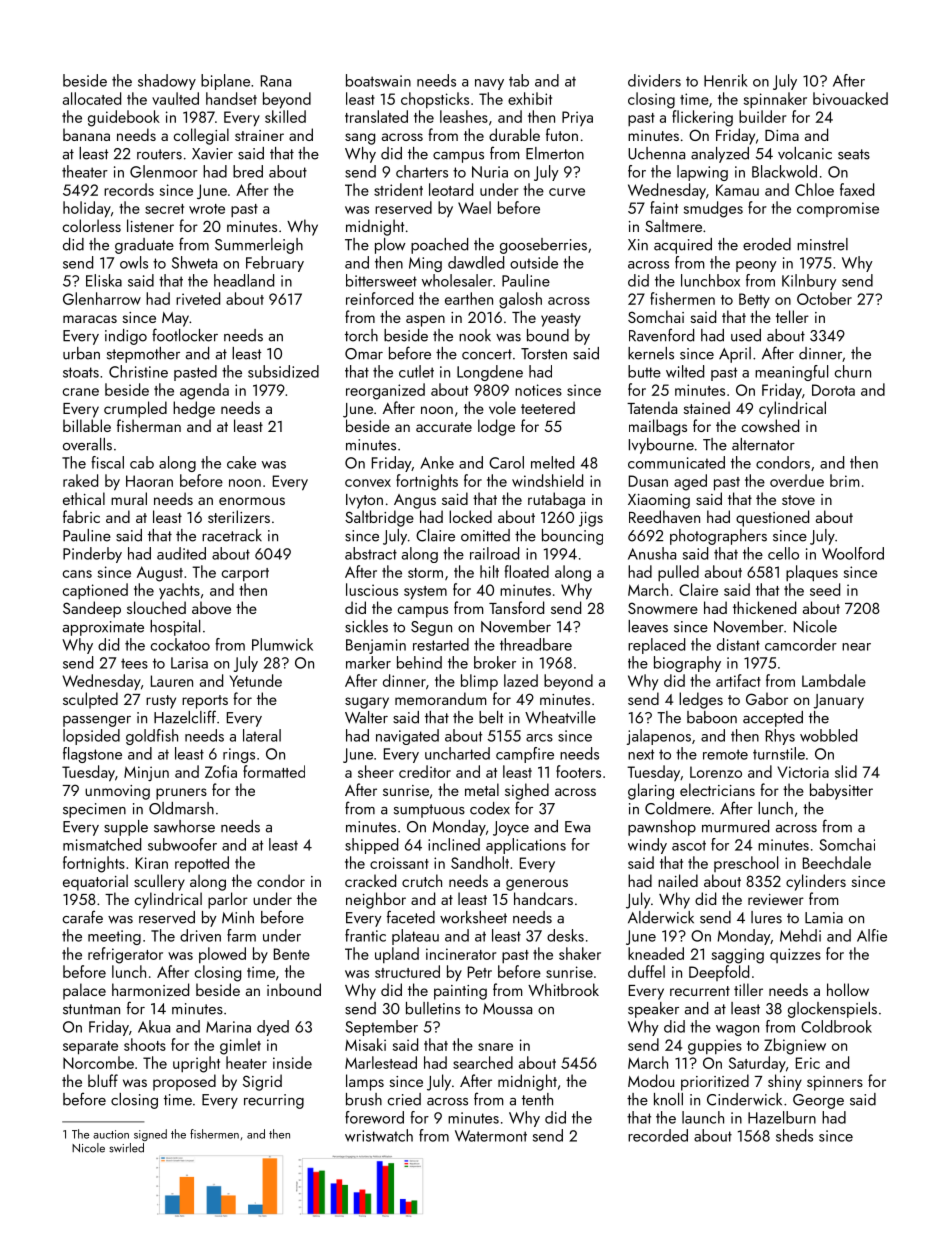  I want to click on lodge, so click(496, 427).
